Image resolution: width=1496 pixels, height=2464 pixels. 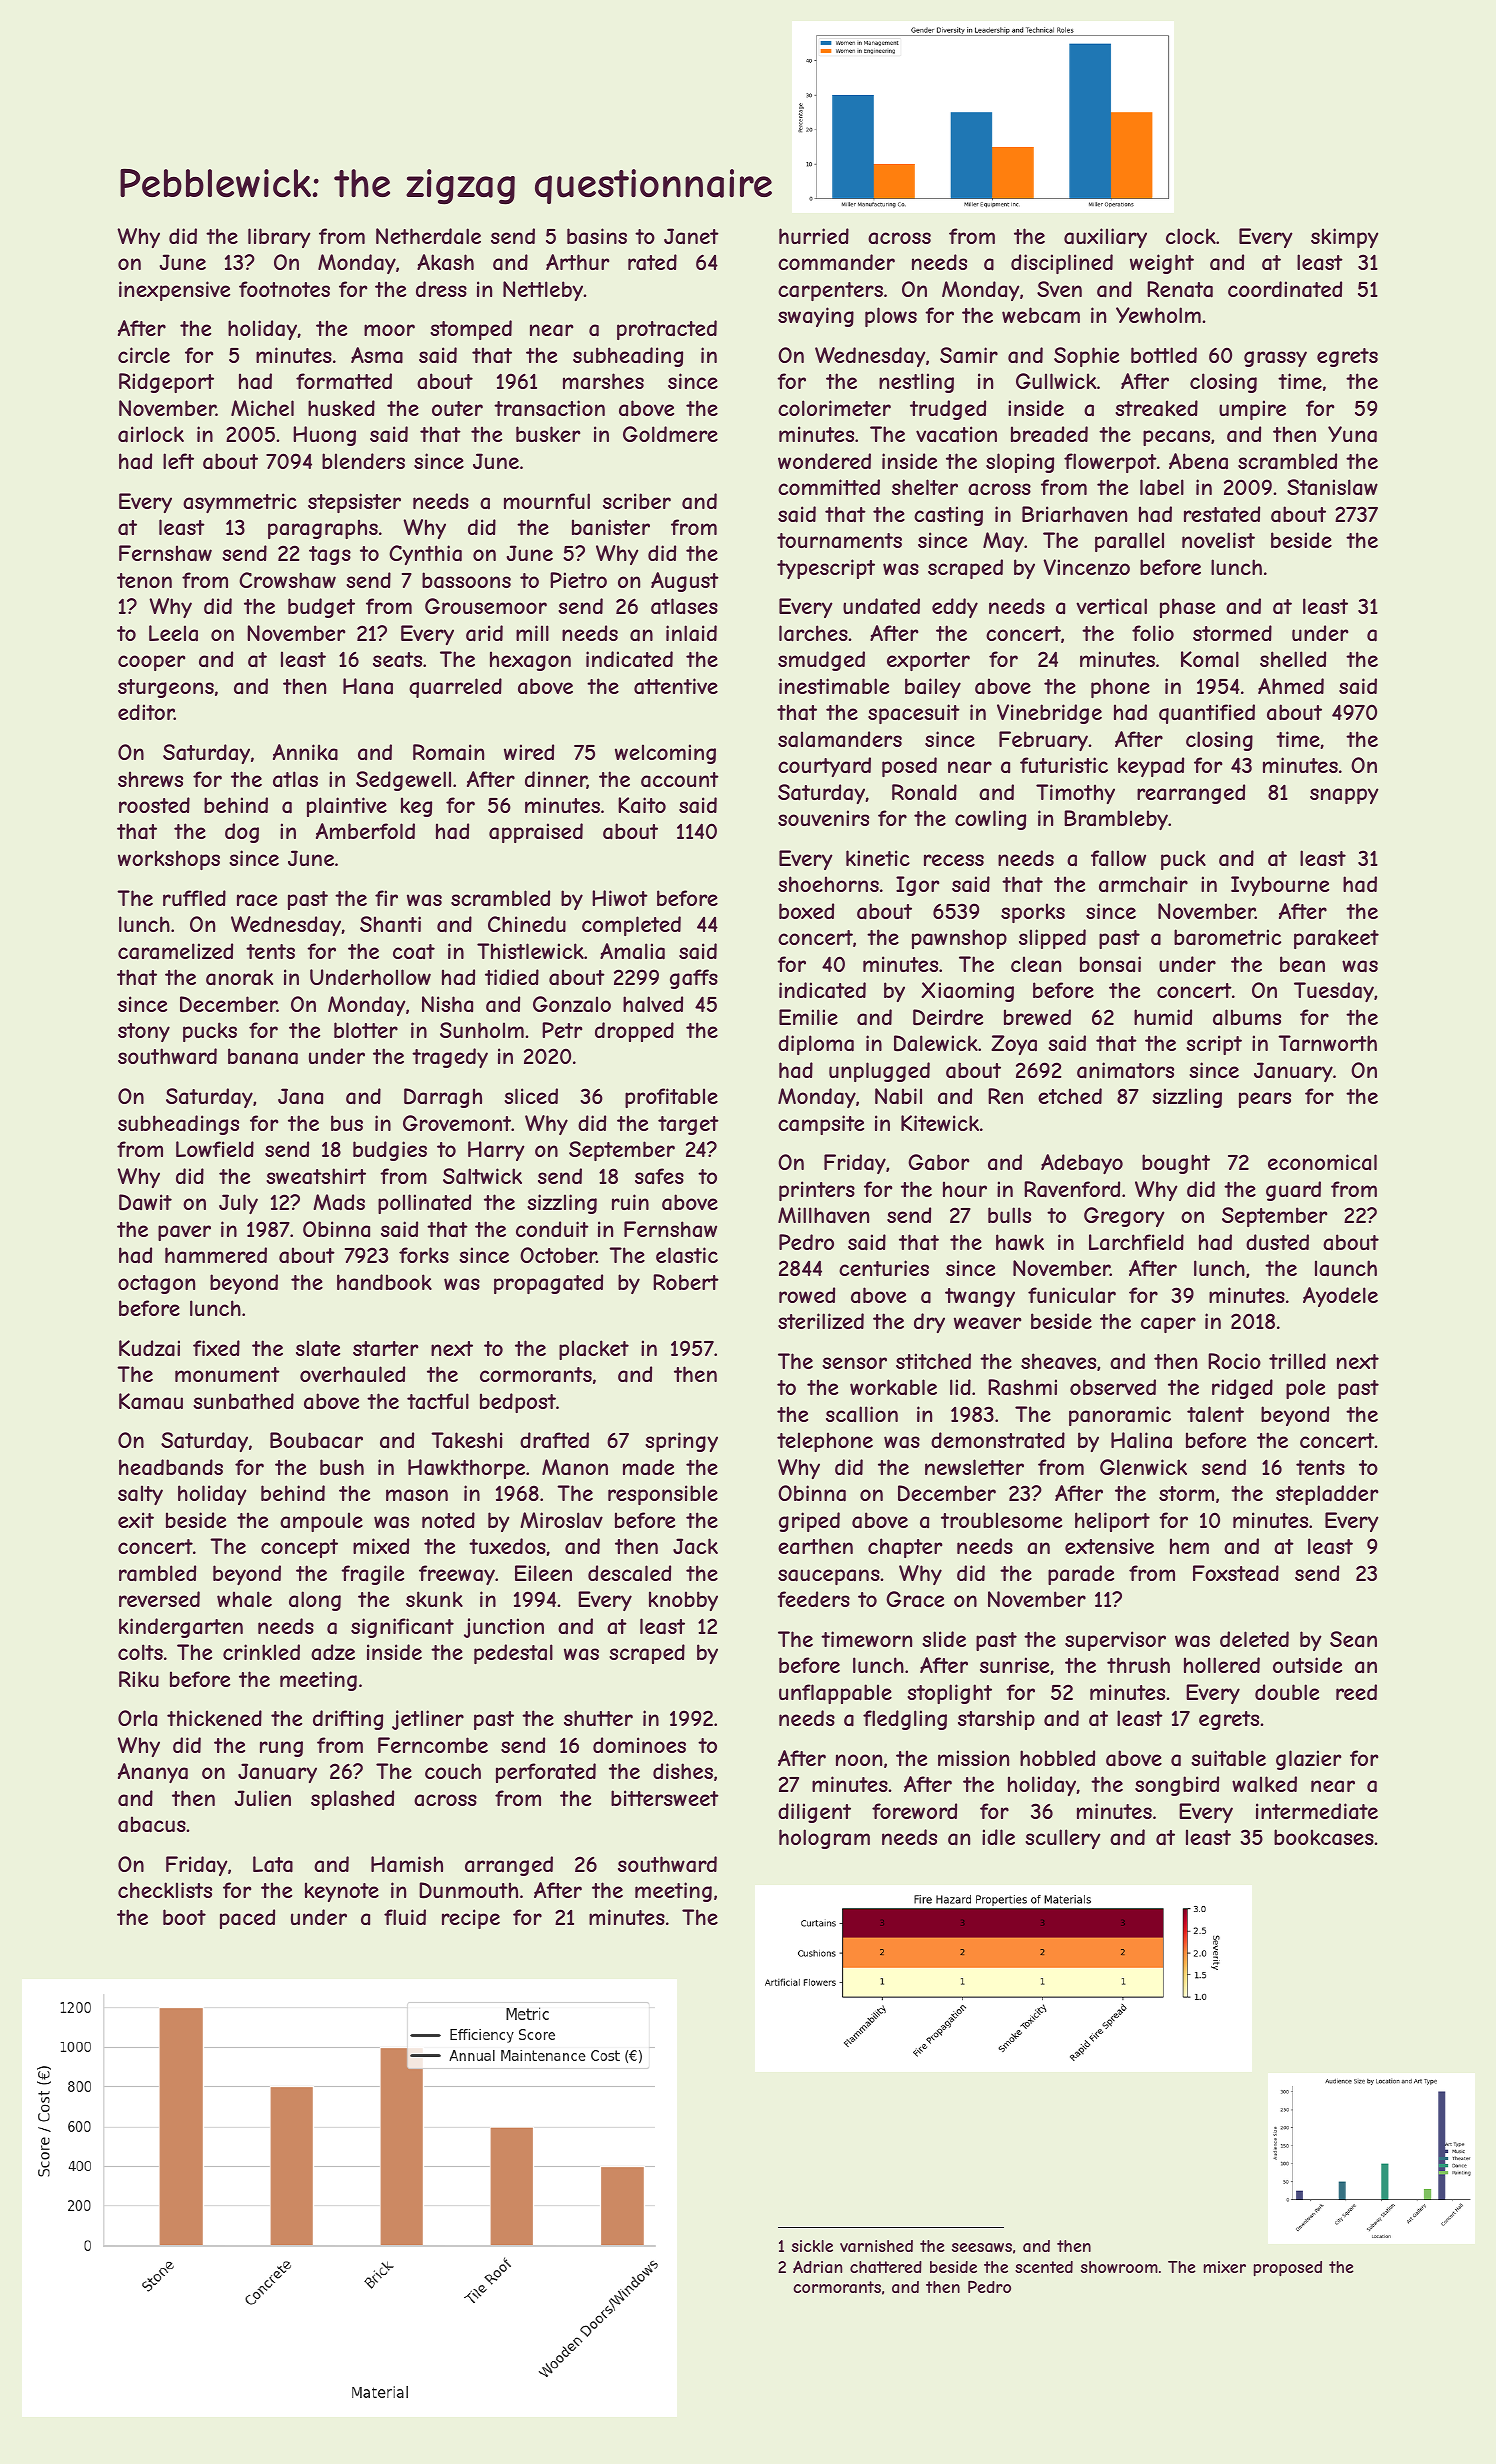 I want to click on bittersweet, so click(x=665, y=1798).
